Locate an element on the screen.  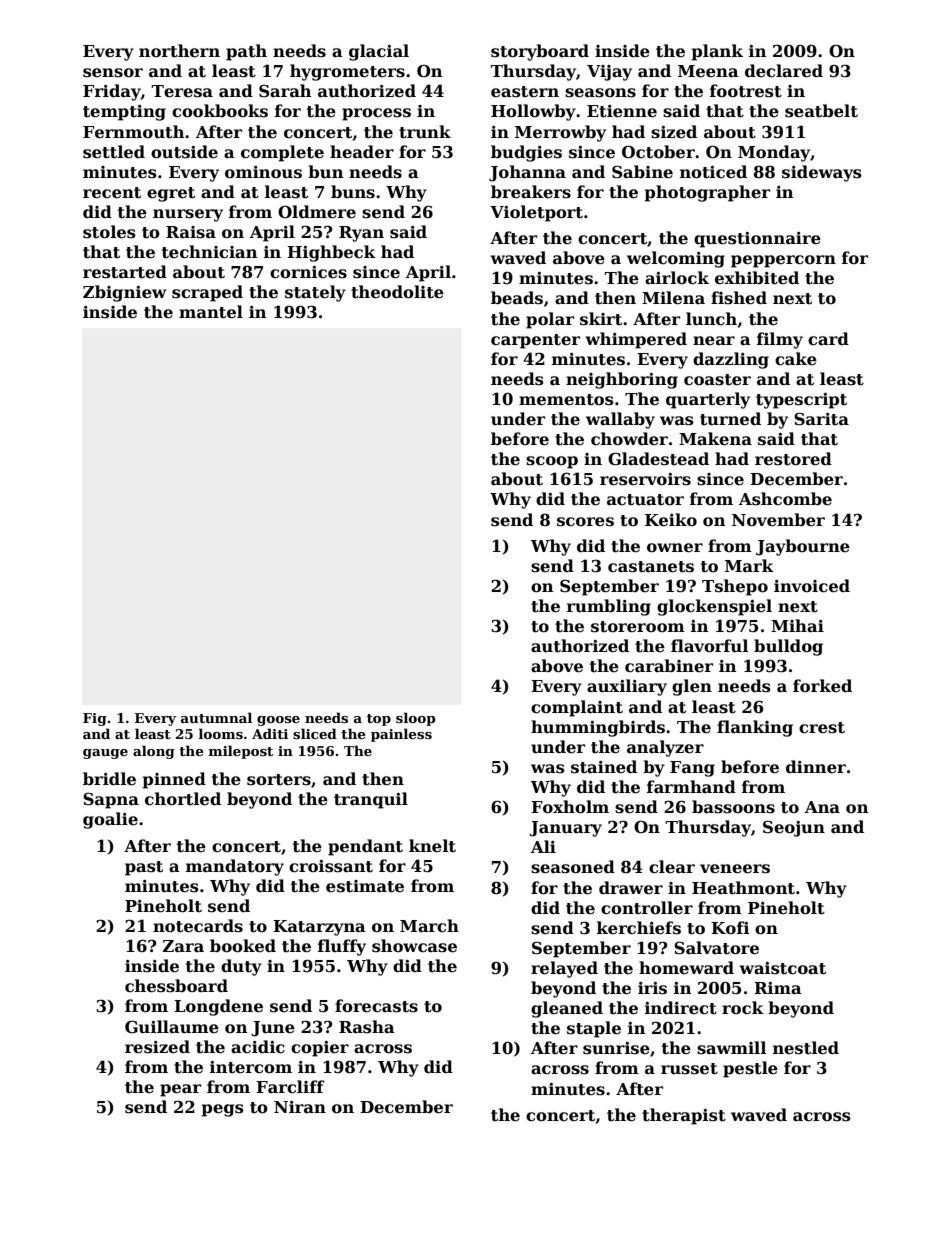
mantel is located at coordinates (211, 312).
